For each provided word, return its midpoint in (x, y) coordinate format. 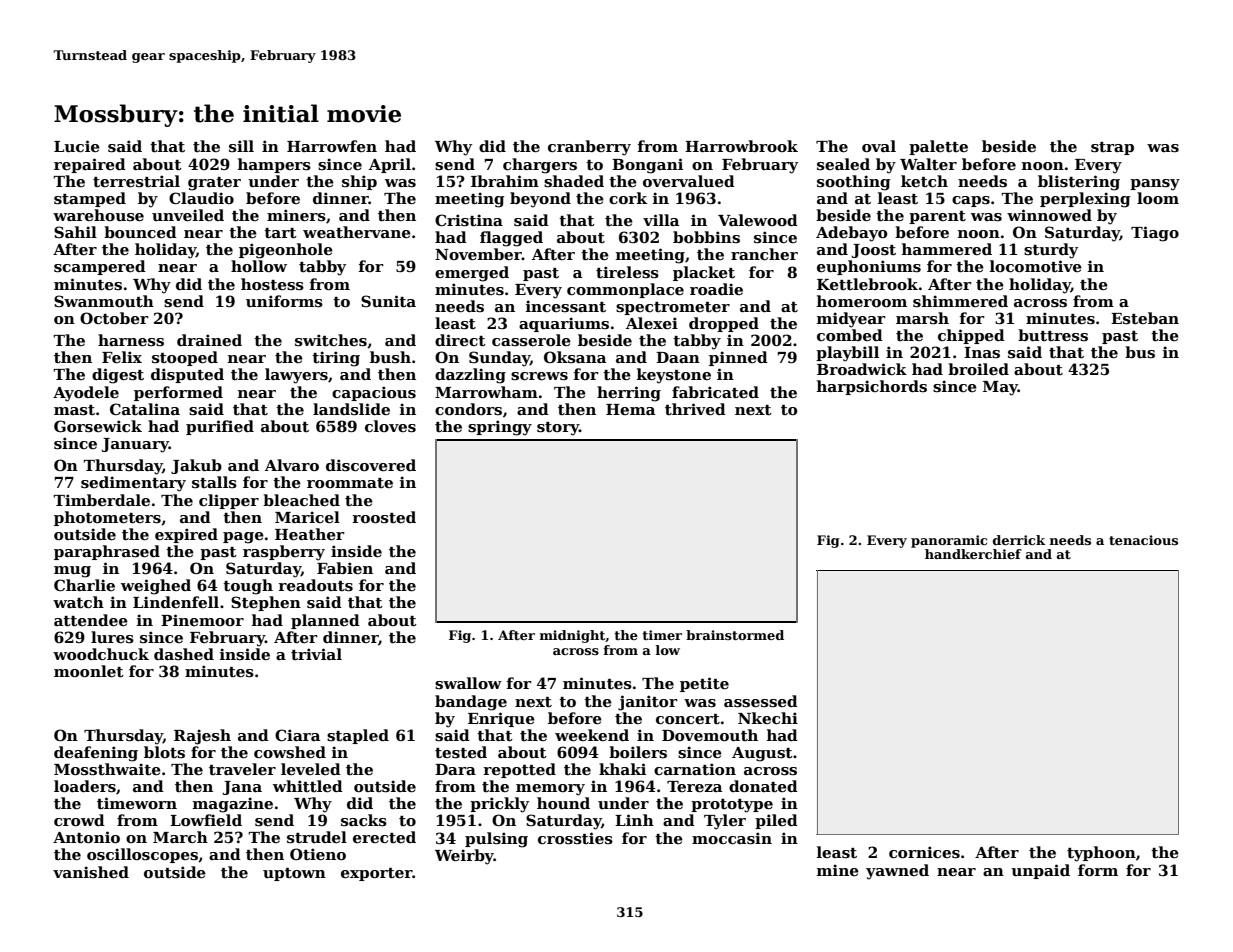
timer (662, 635)
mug (72, 572)
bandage (471, 703)
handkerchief (973, 554)
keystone (674, 376)
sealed (843, 164)
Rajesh (202, 737)
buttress (1053, 335)
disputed (187, 375)
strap (1112, 148)
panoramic (949, 541)
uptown (294, 874)
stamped (90, 199)
